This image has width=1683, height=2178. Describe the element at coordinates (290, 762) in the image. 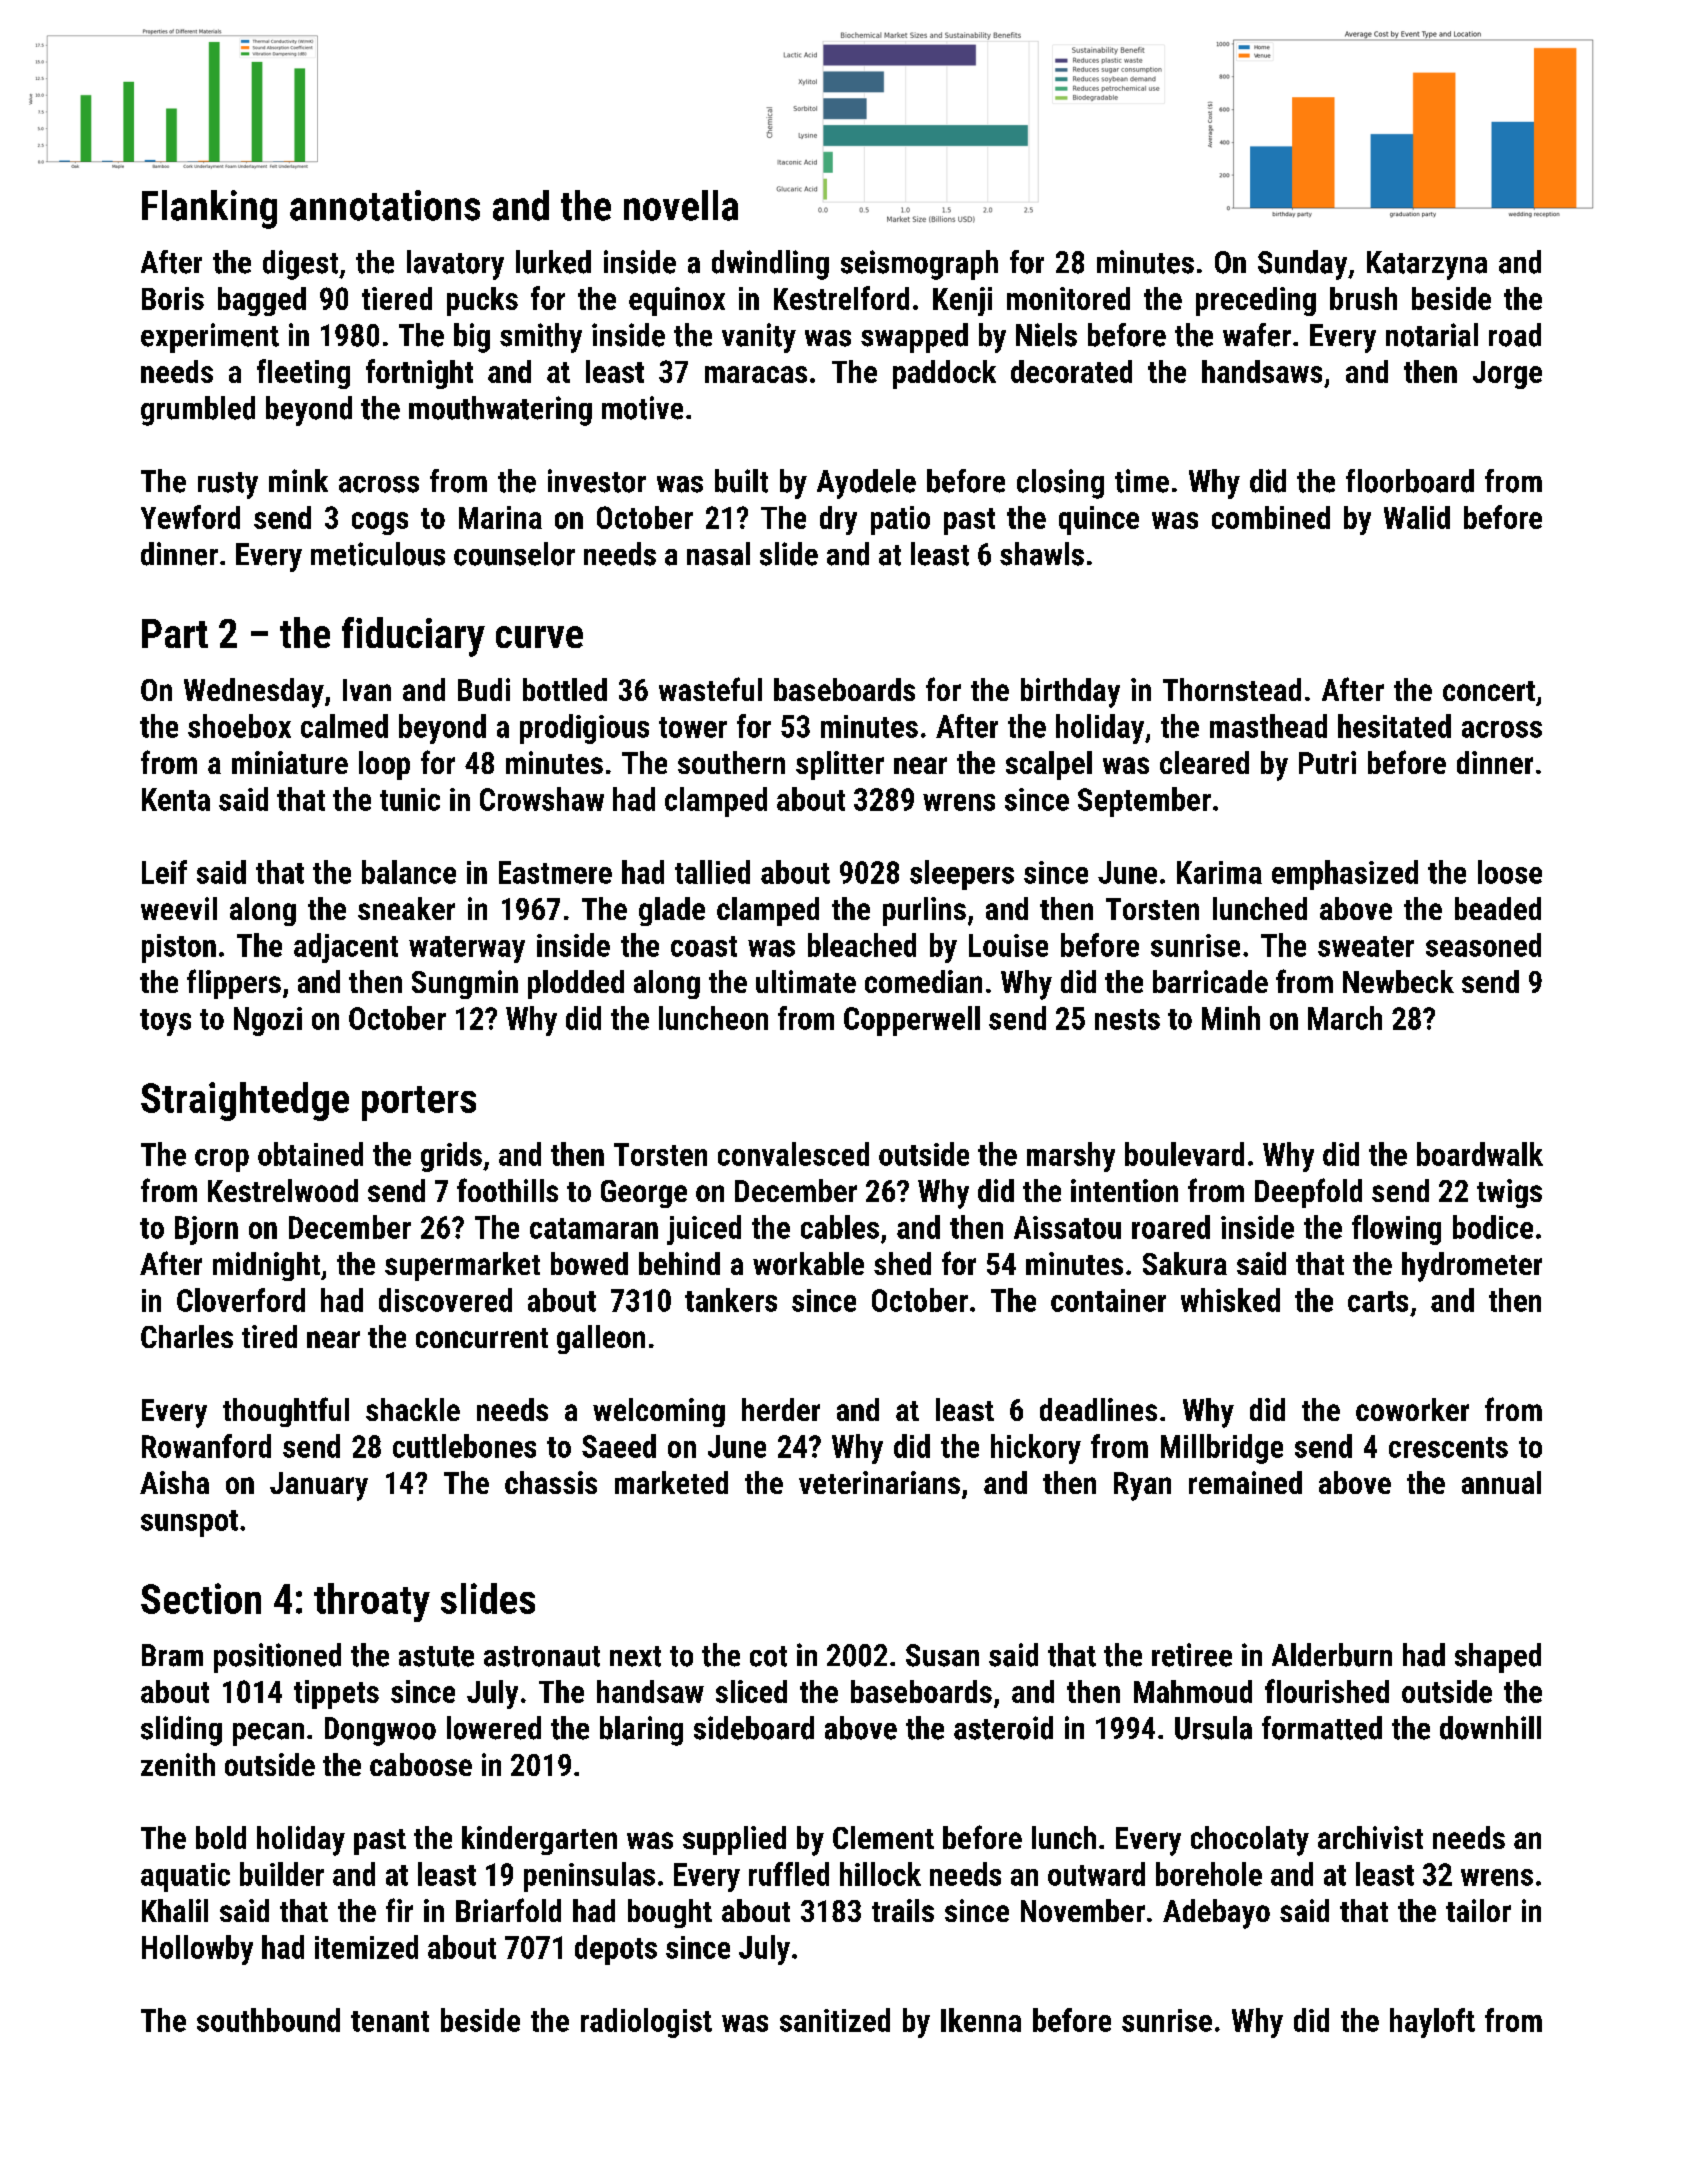

I see `miniature` at that location.
